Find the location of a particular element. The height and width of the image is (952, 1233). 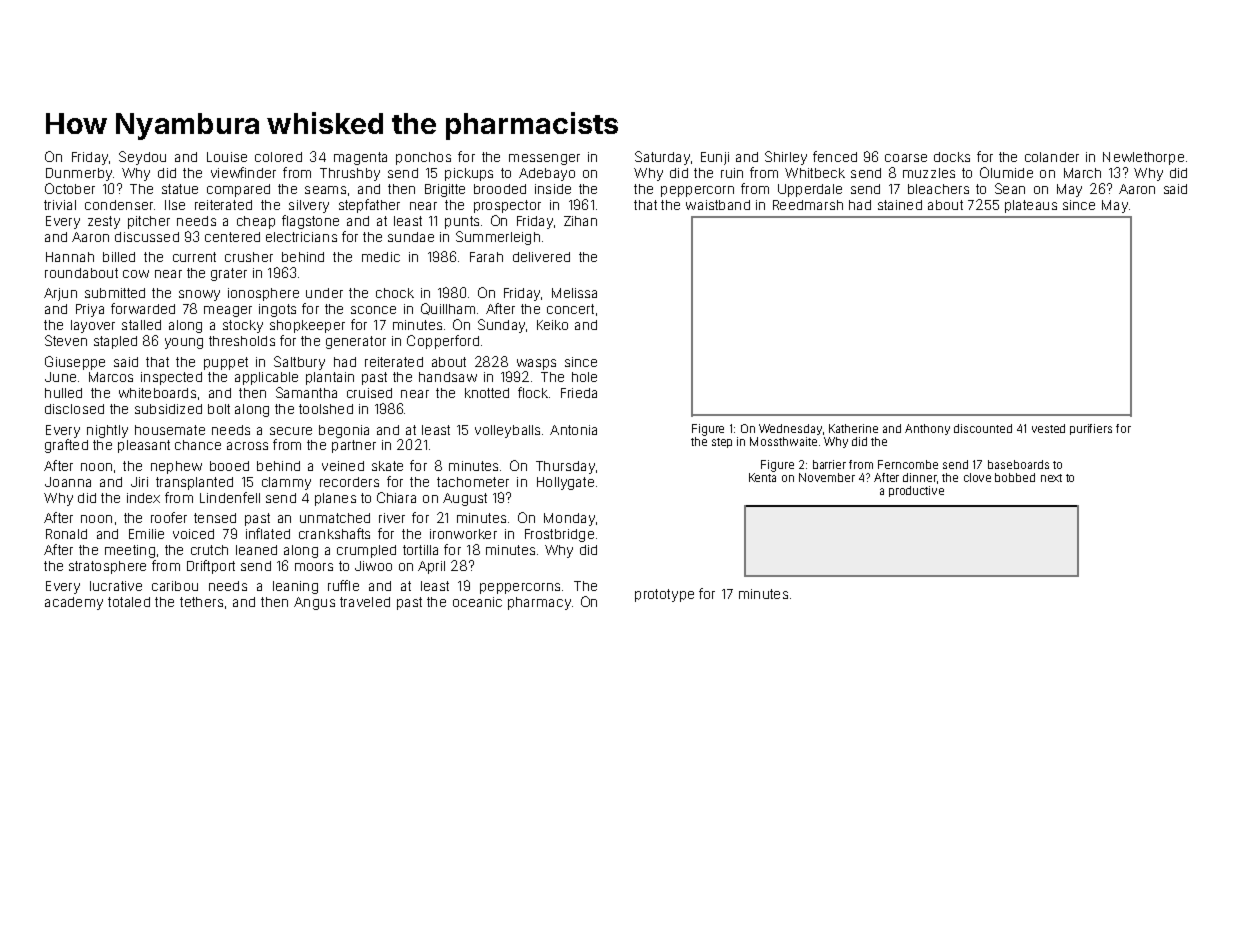

hole is located at coordinates (584, 377).
